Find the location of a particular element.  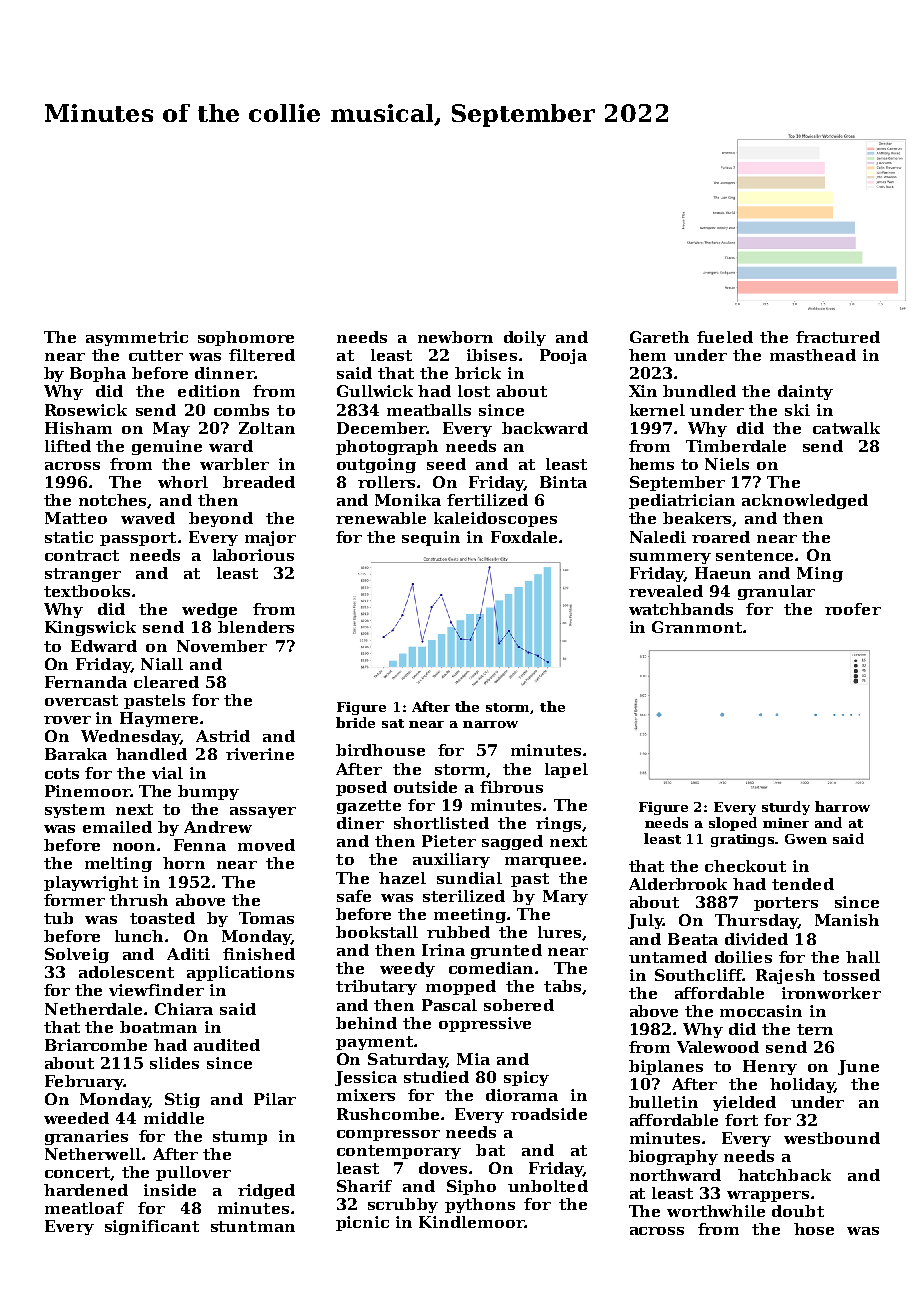

Fernanda is located at coordinates (86, 682).
